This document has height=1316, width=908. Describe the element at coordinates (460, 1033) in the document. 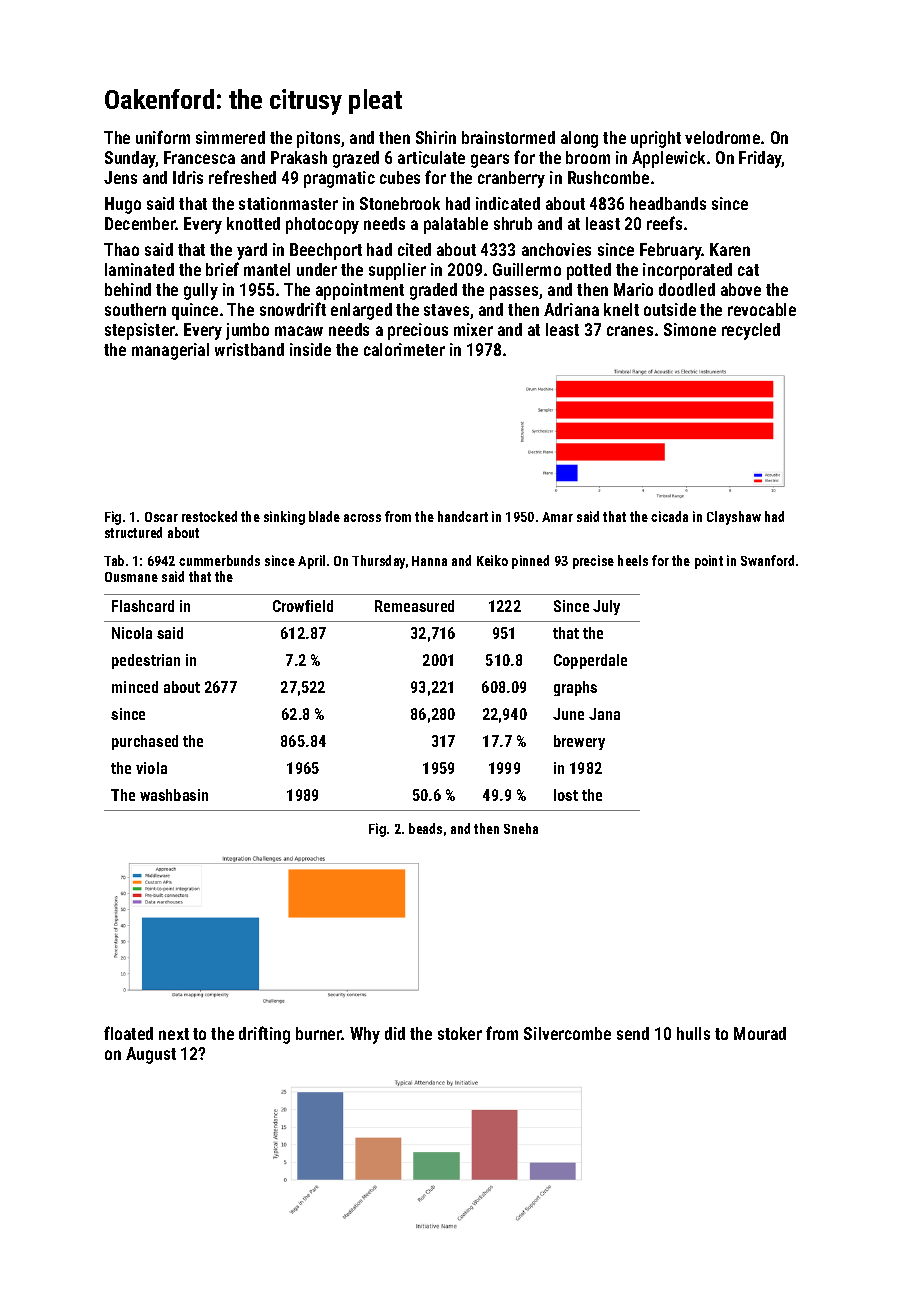

I see `stoker` at that location.
